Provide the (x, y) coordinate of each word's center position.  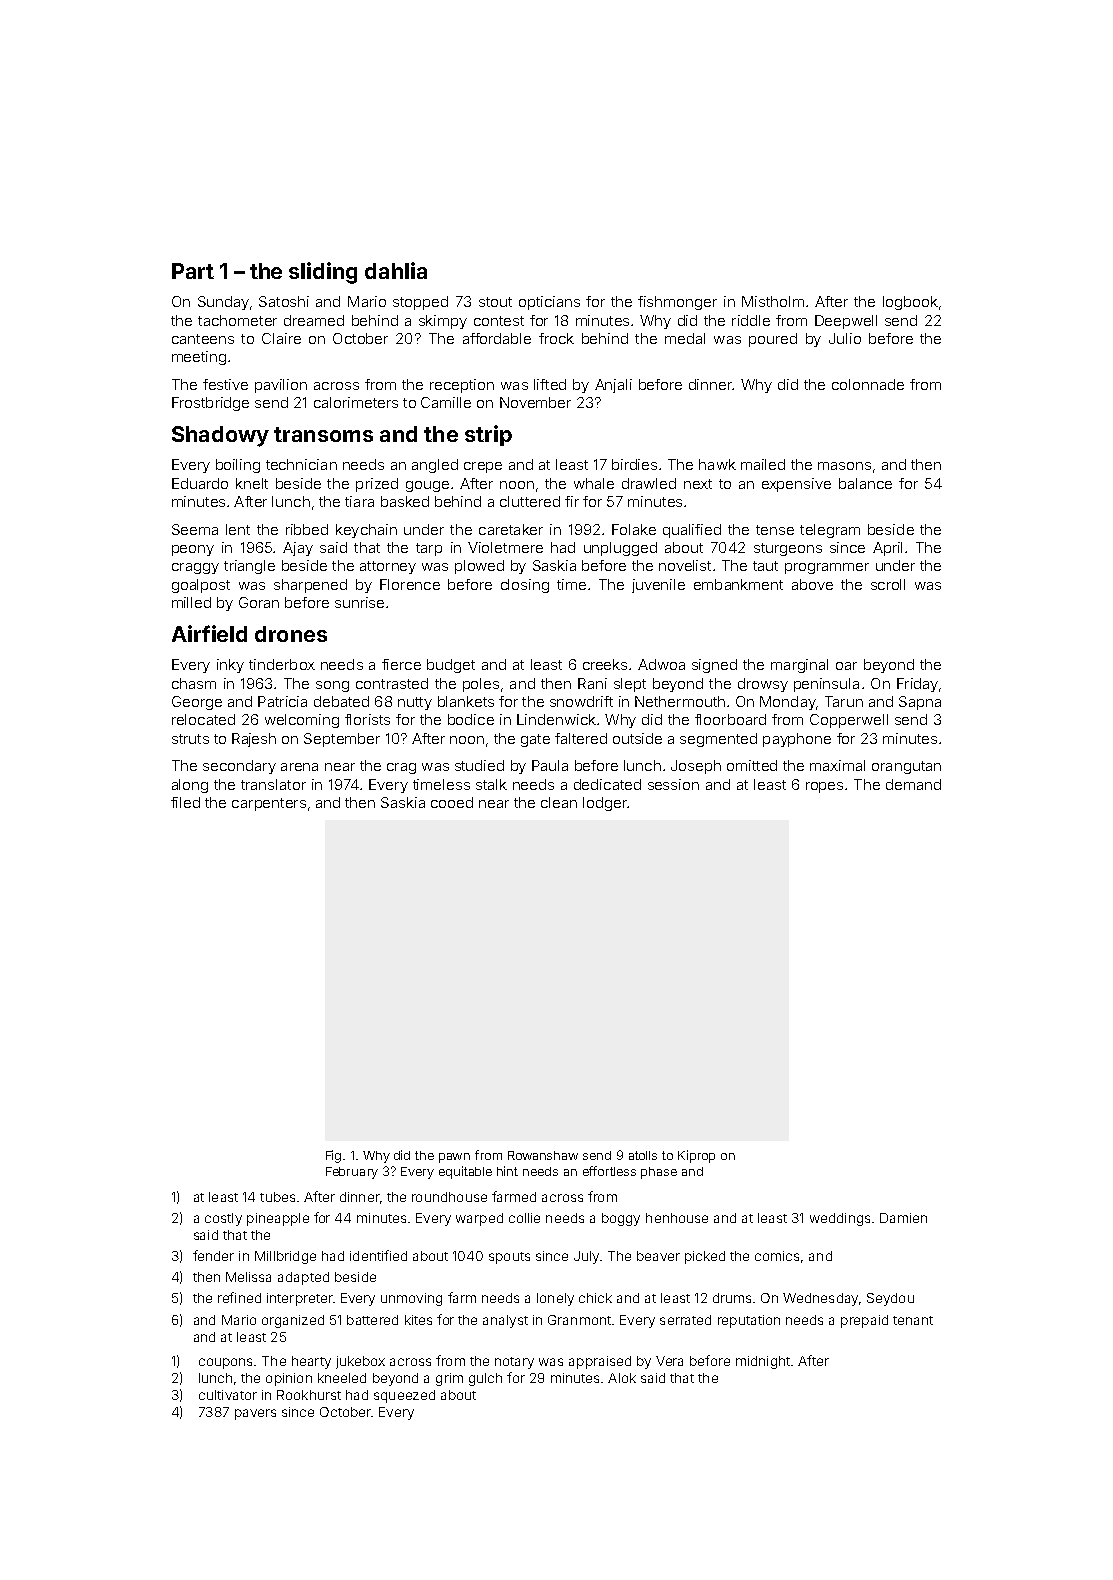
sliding (323, 273)
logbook (910, 303)
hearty (311, 1362)
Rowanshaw (543, 1155)
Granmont (579, 1320)
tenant (913, 1320)
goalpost (201, 586)
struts (190, 739)
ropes (824, 787)
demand (913, 784)
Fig (333, 1156)
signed (714, 666)
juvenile (658, 586)
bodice (471, 719)
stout (495, 302)
